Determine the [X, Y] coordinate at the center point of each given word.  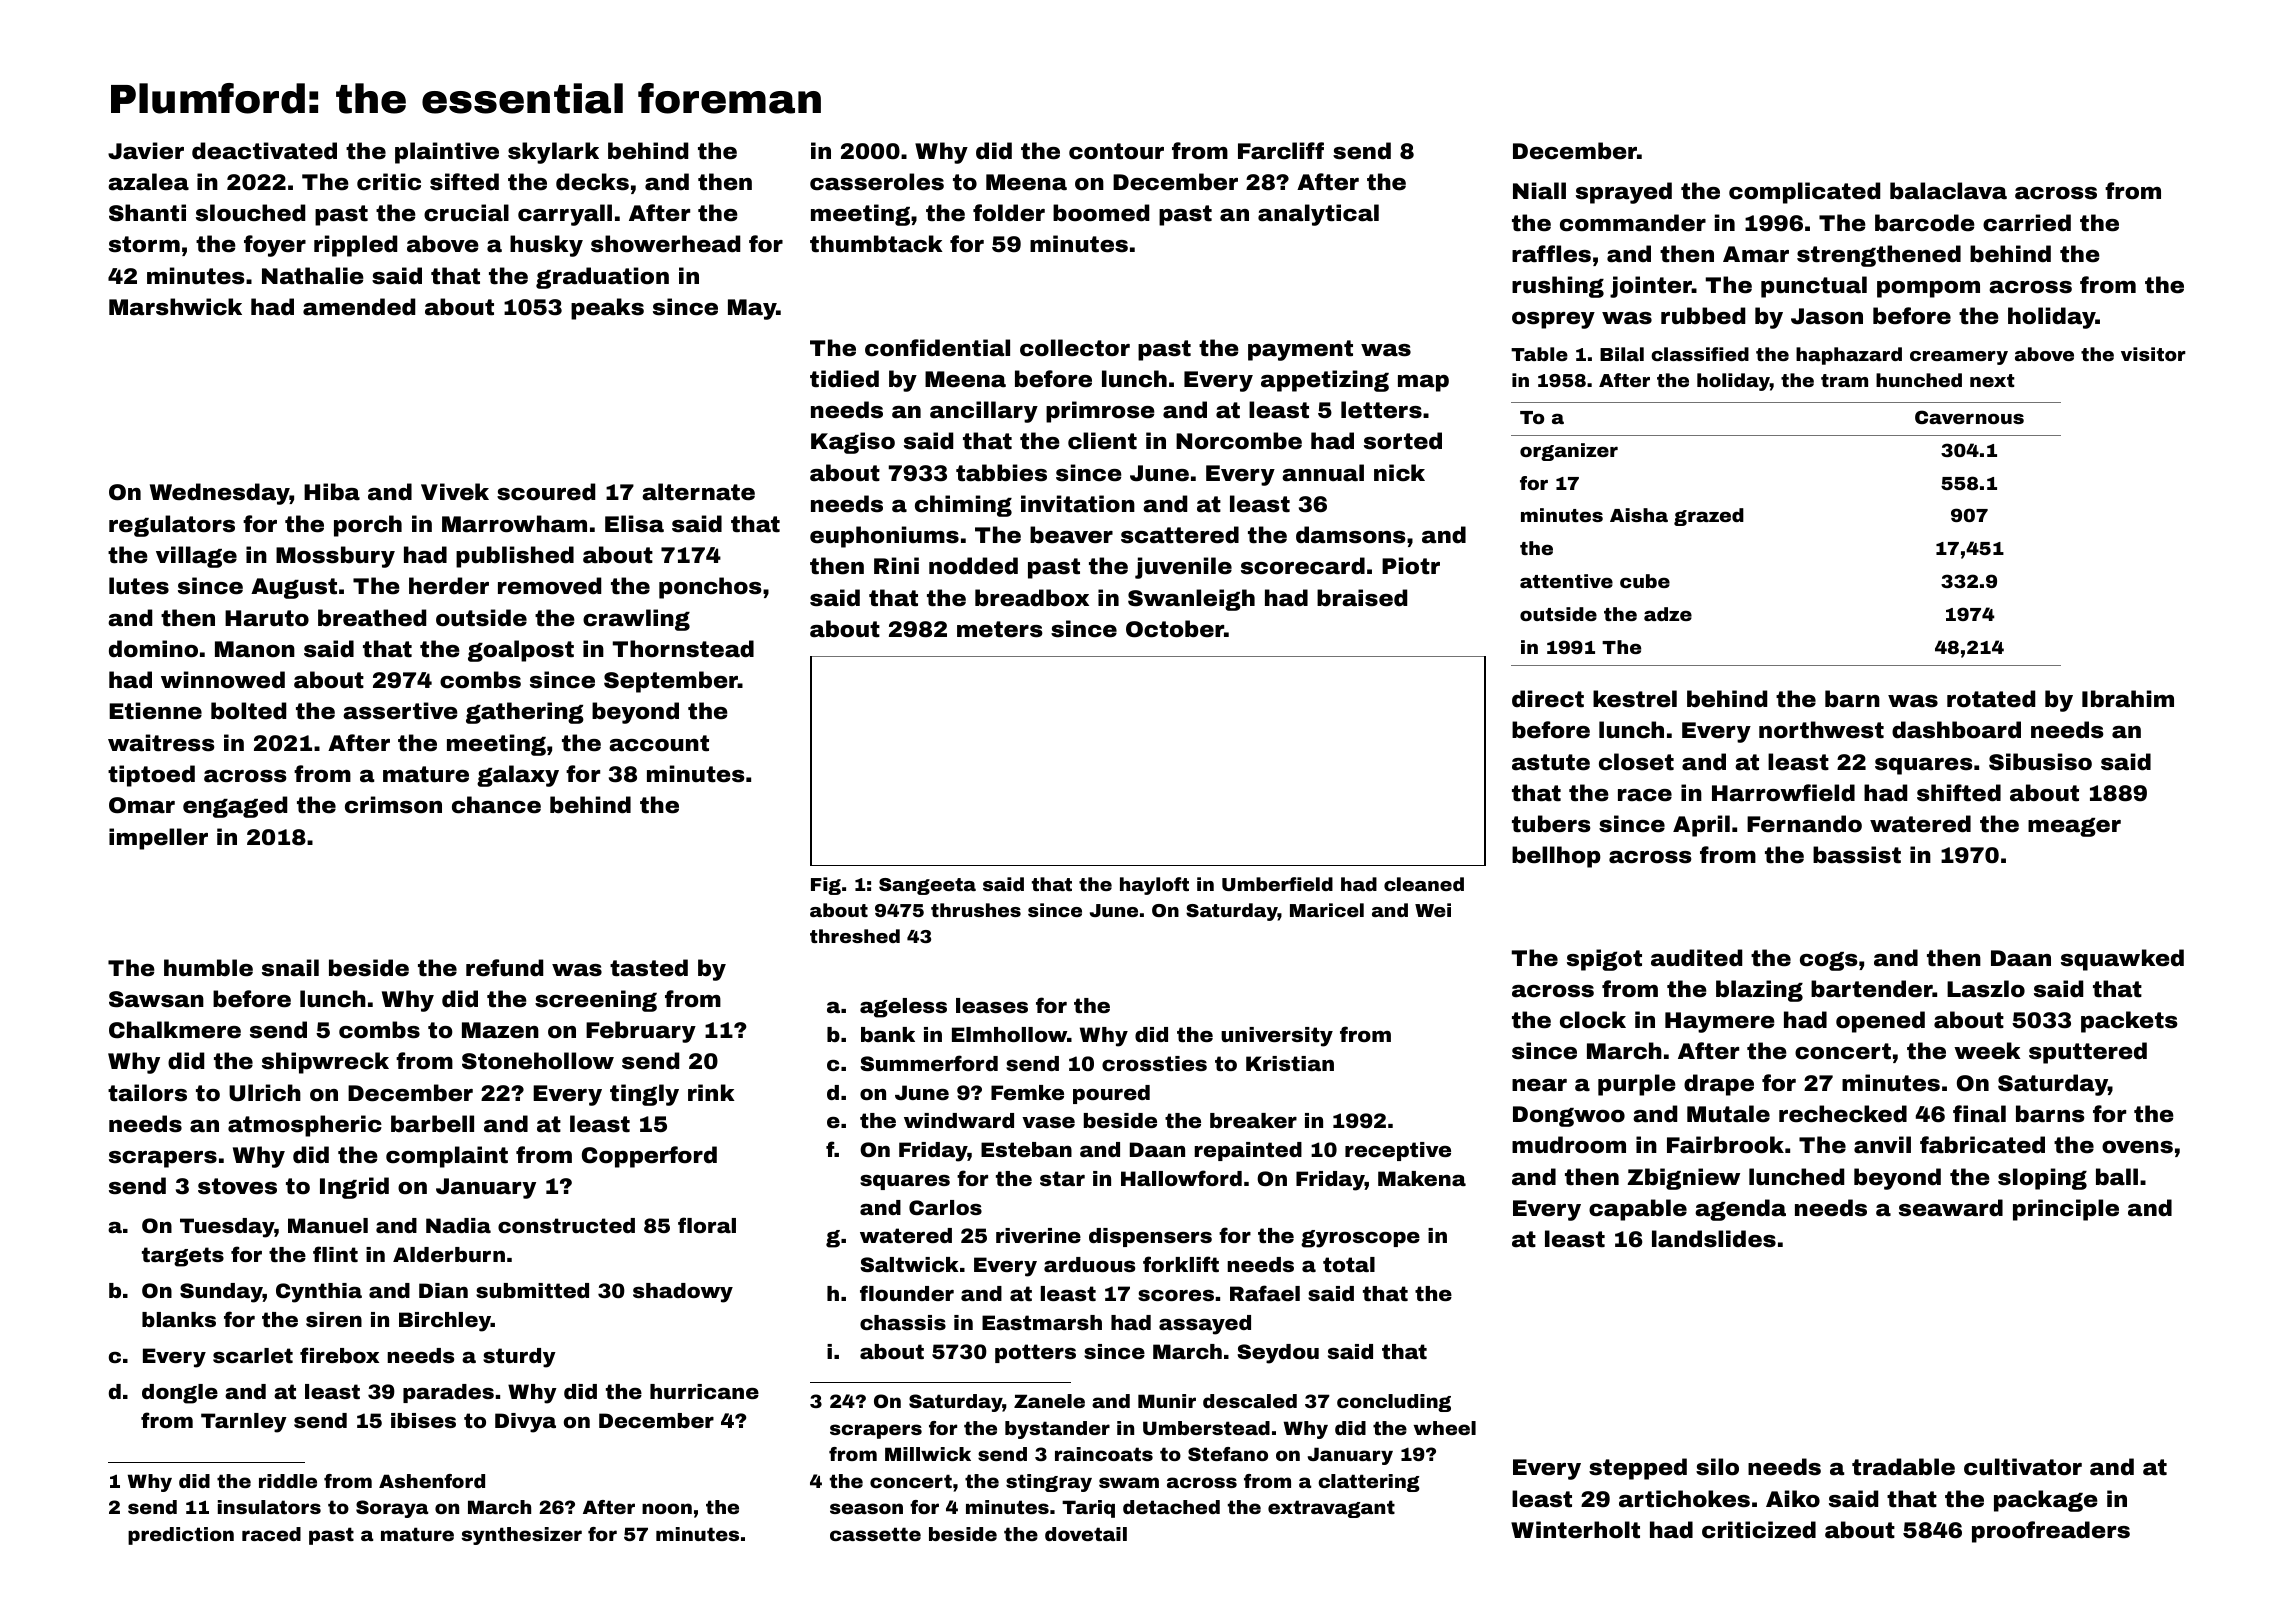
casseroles [877, 182]
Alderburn [449, 1254]
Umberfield [1277, 884]
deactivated [264, 151]
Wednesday [220, 494]
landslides [1714, 1239]
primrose [1100, 412]
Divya [525, 1423]
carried [2027, 223]
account [659, 743]
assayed [1205, 1325]
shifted [1959, 793]
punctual [1814, 287]
